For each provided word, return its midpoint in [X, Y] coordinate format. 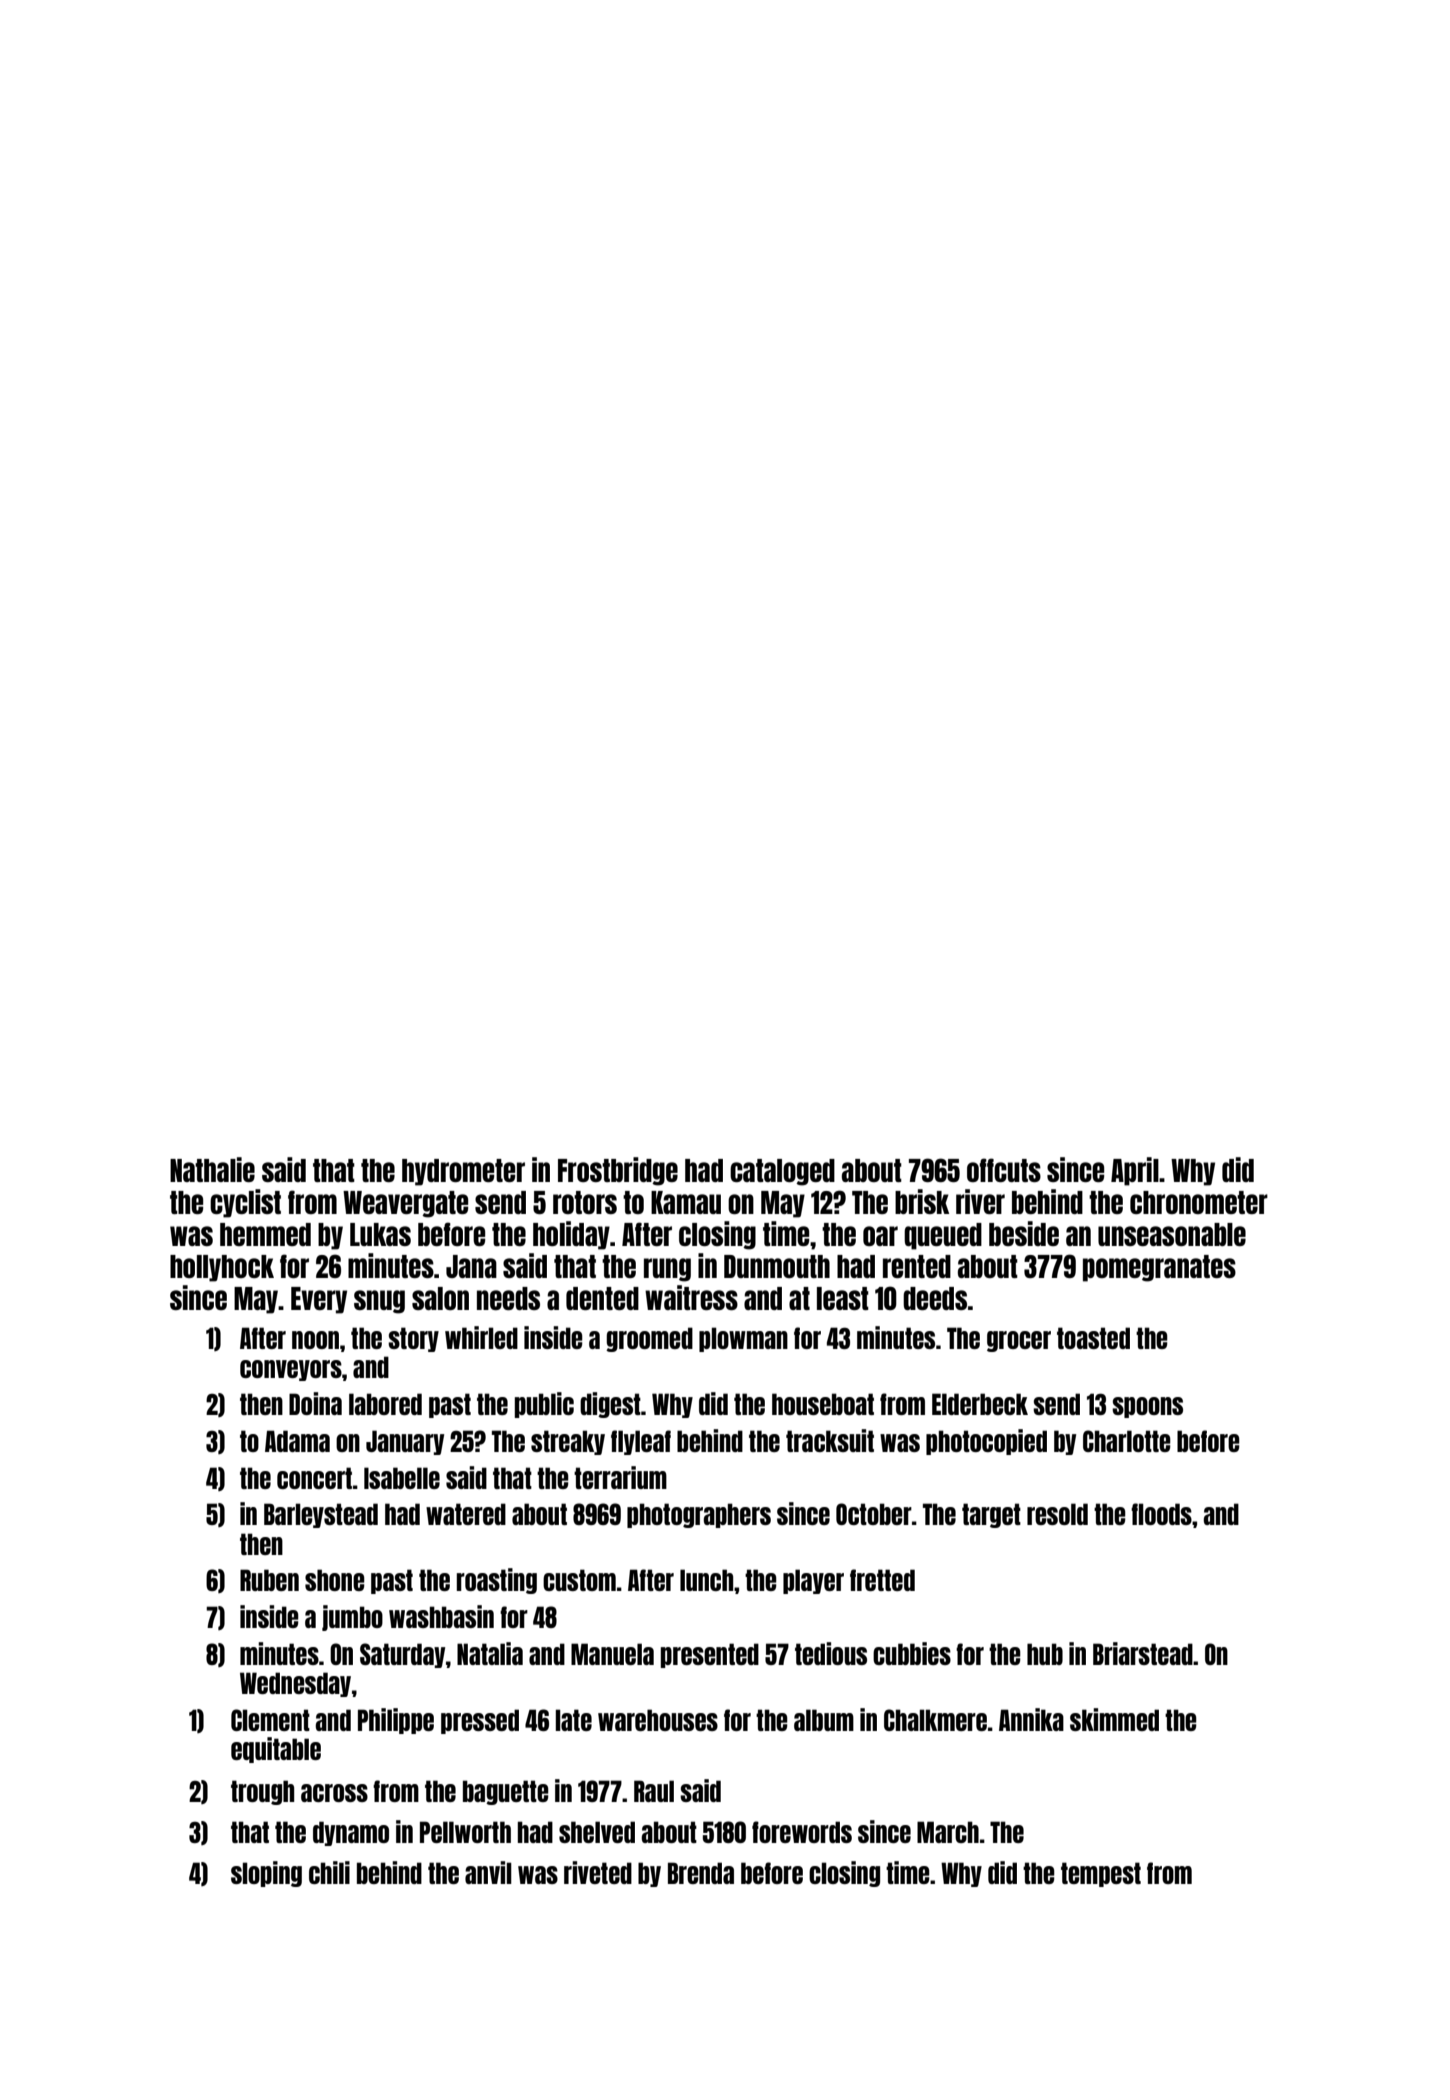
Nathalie [212, 1169]
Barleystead [321, 1515]
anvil [488, 1872]
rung [667, 1270]
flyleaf [641, 1442]
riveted [598, 1872]
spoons [1147, 1407]
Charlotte [1127, 1441]
